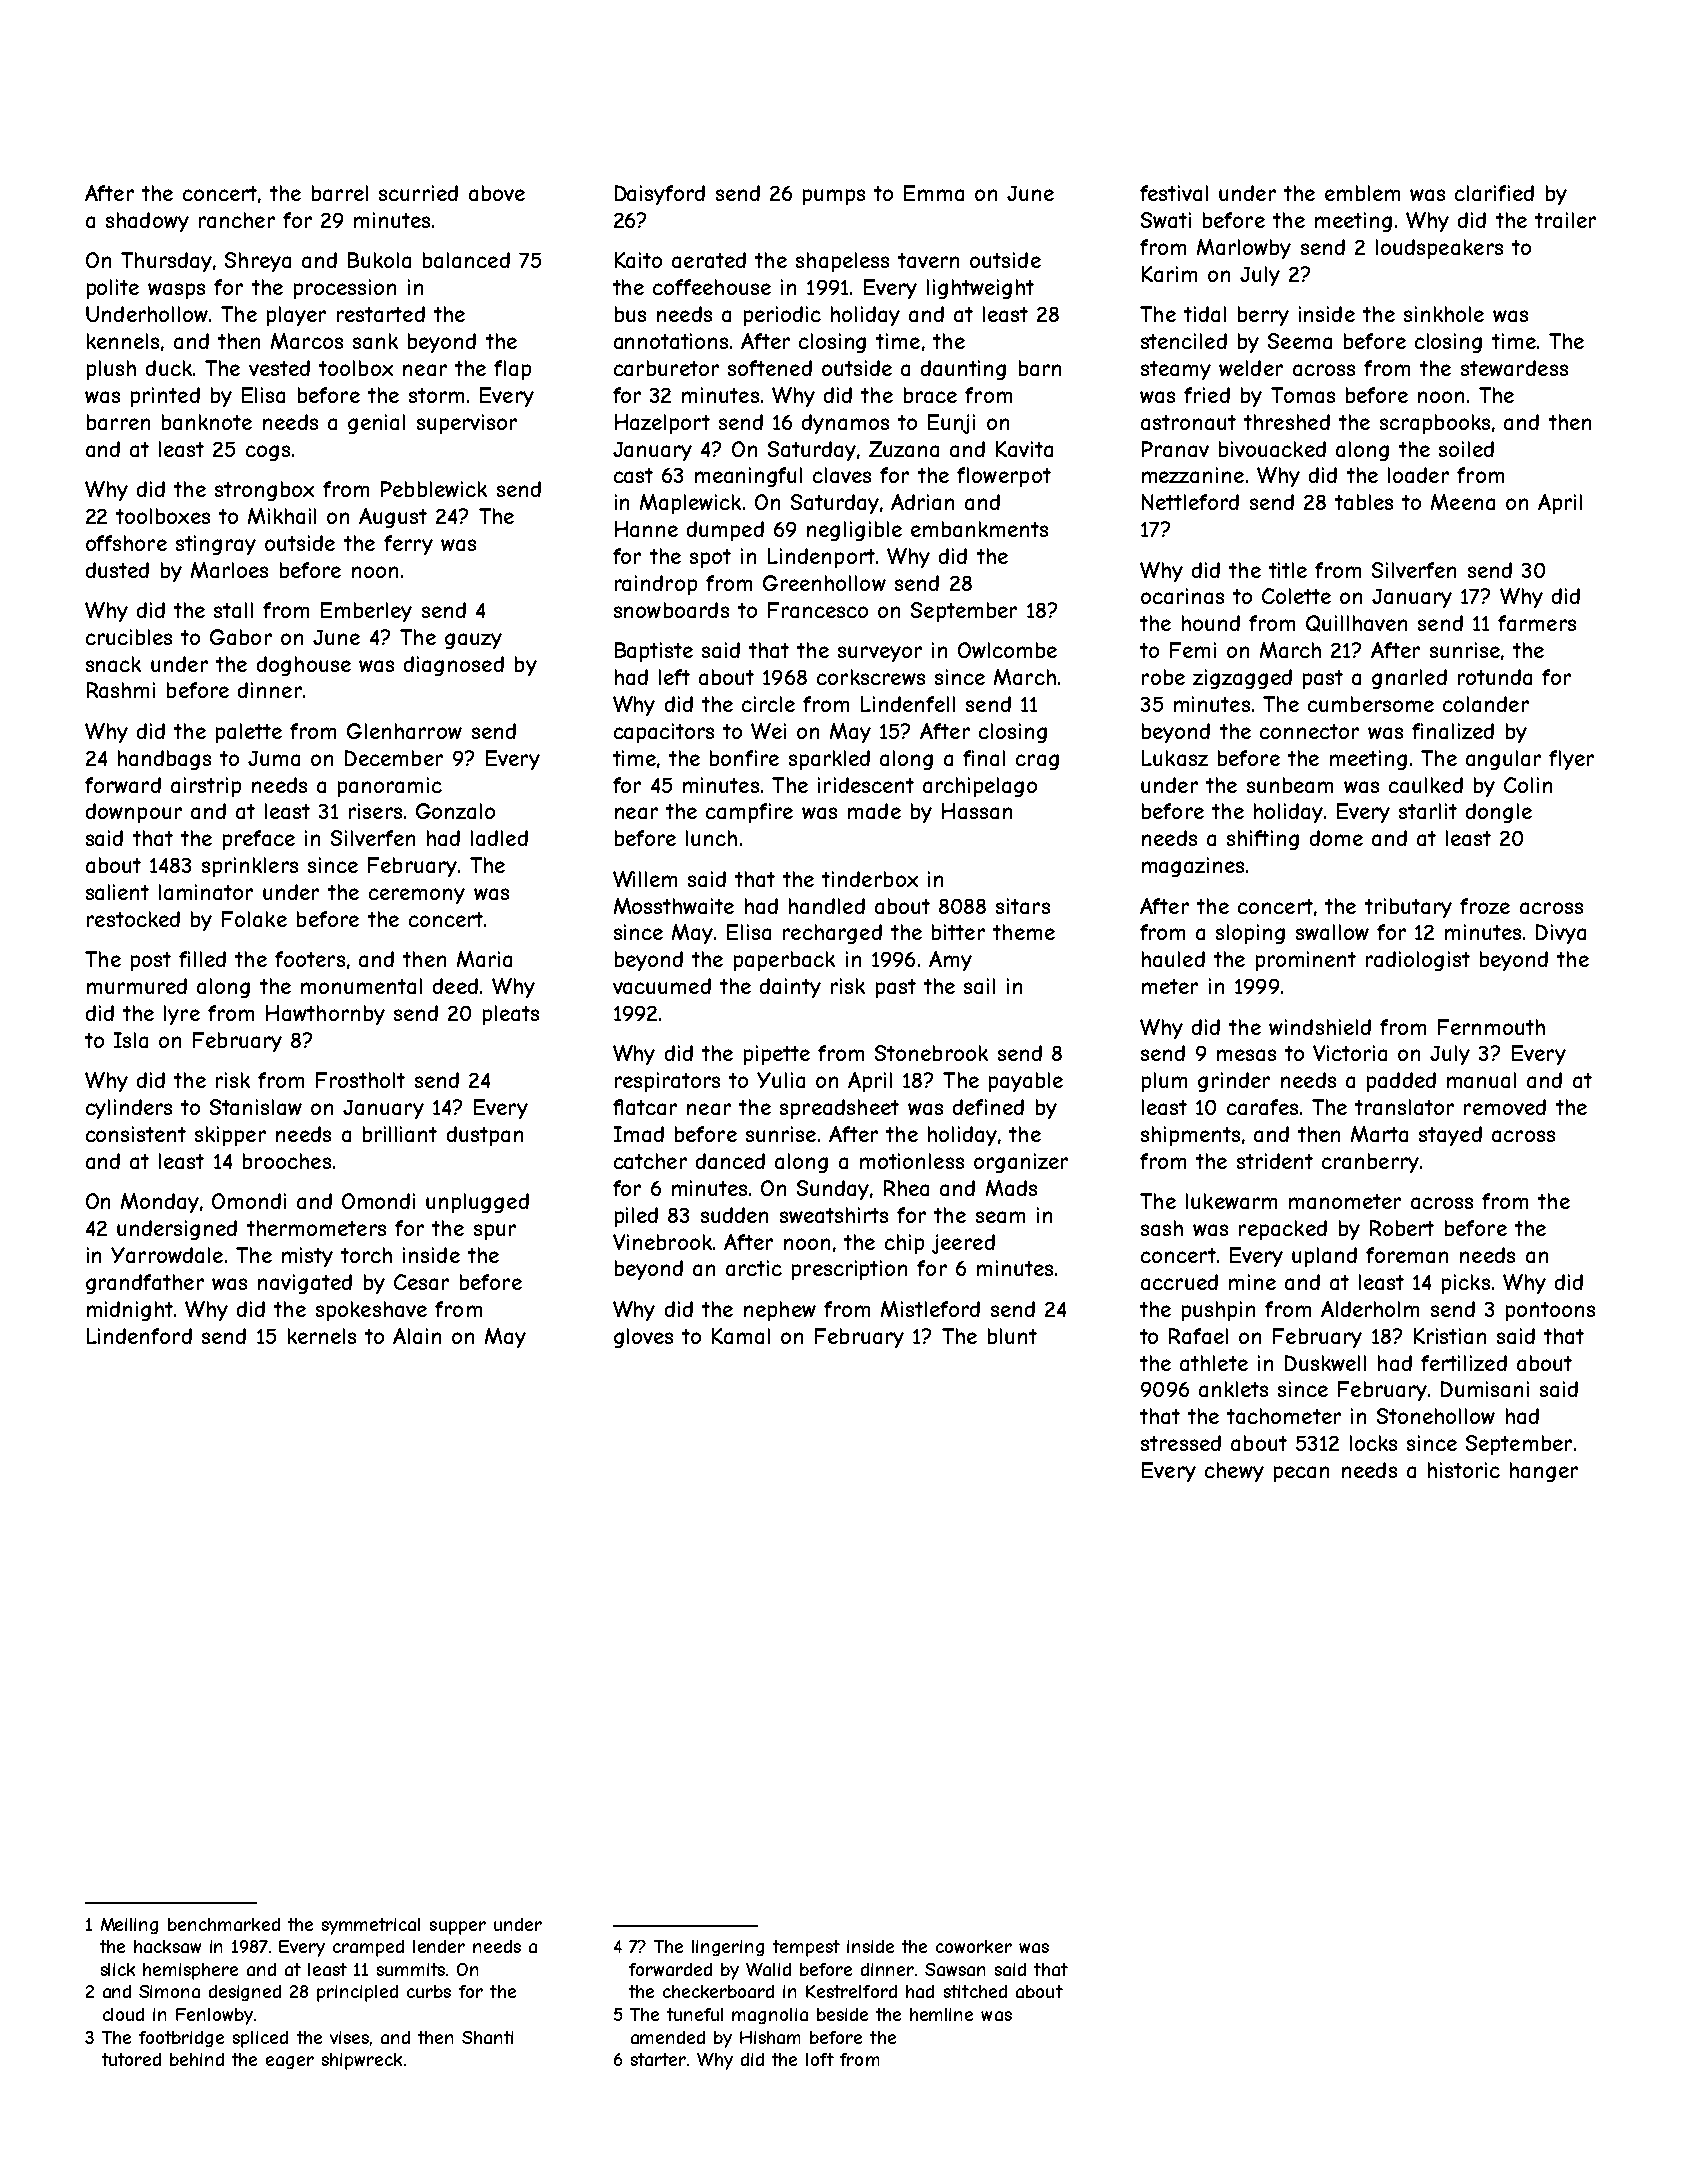 The image size is (1683, 2178). I want to click on Imad, so click(639, 1134).
